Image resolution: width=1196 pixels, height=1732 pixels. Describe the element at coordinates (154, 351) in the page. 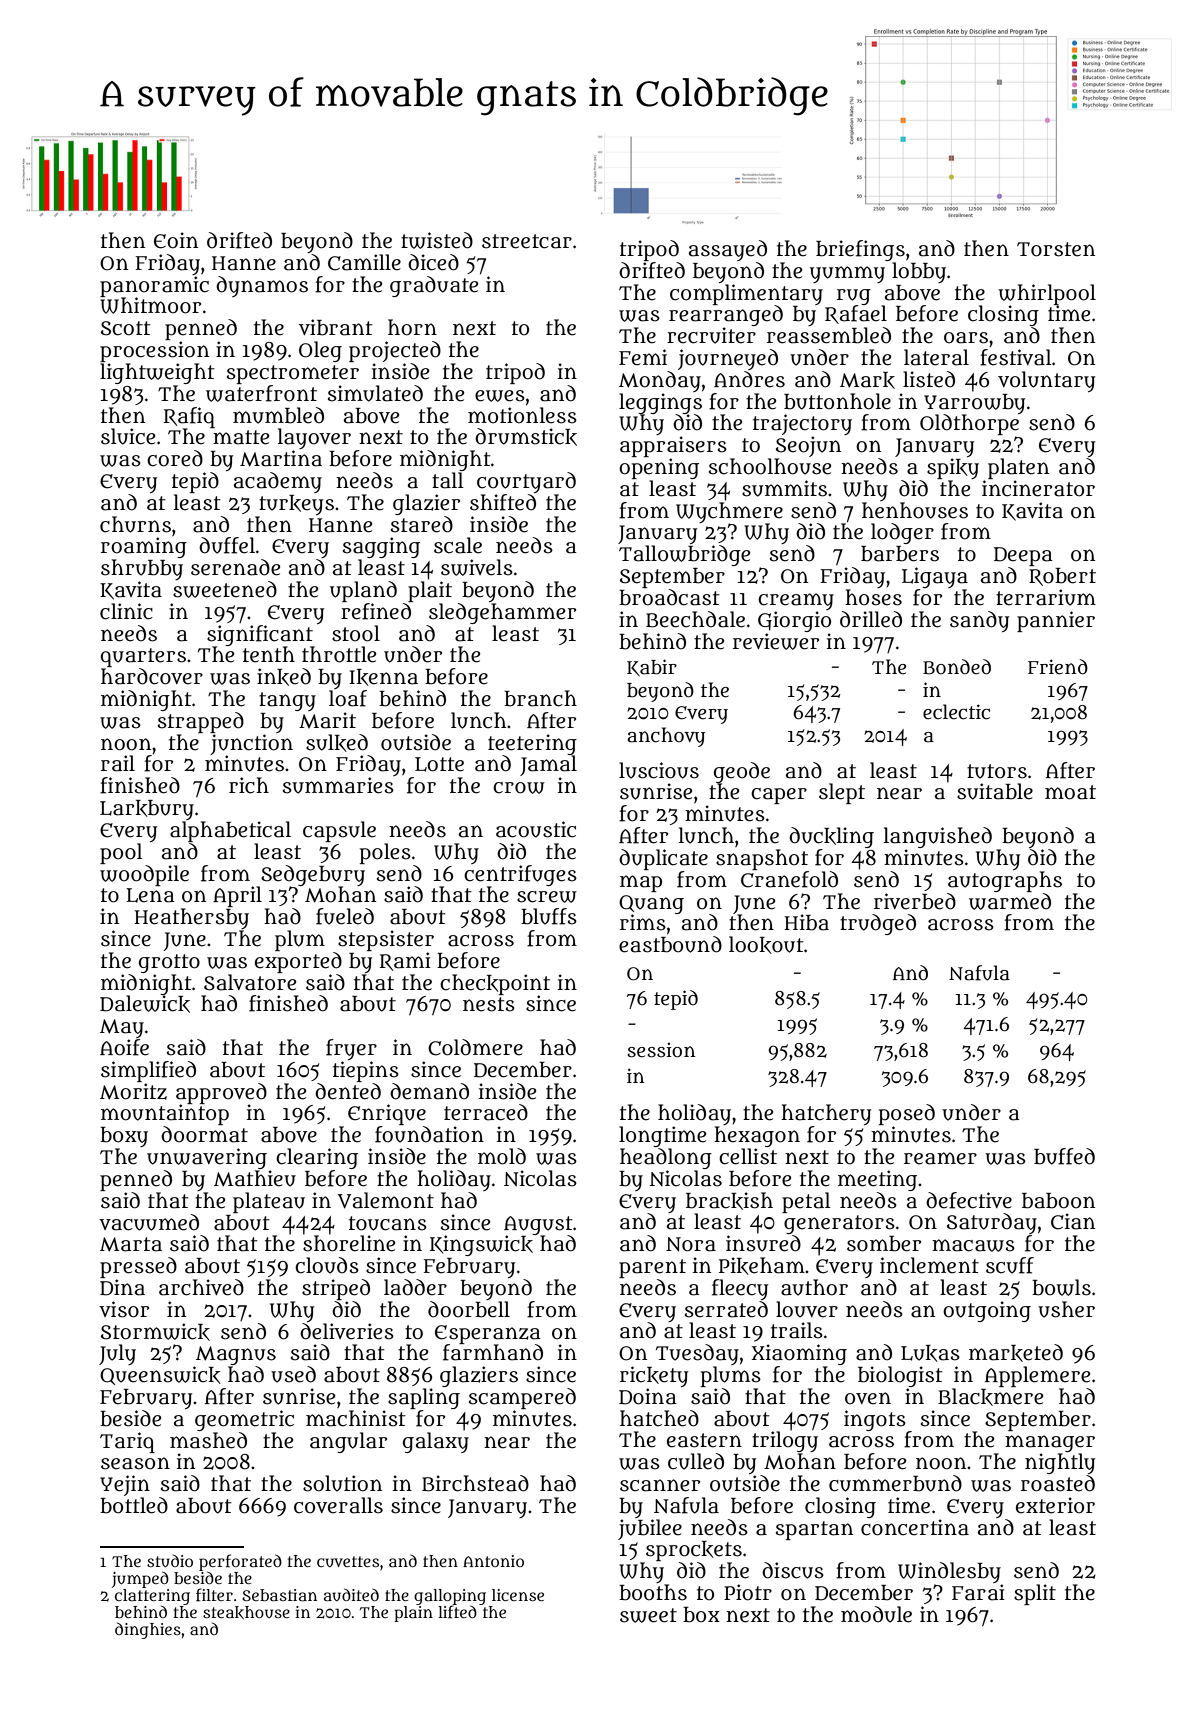

I see `procession` at that location.
